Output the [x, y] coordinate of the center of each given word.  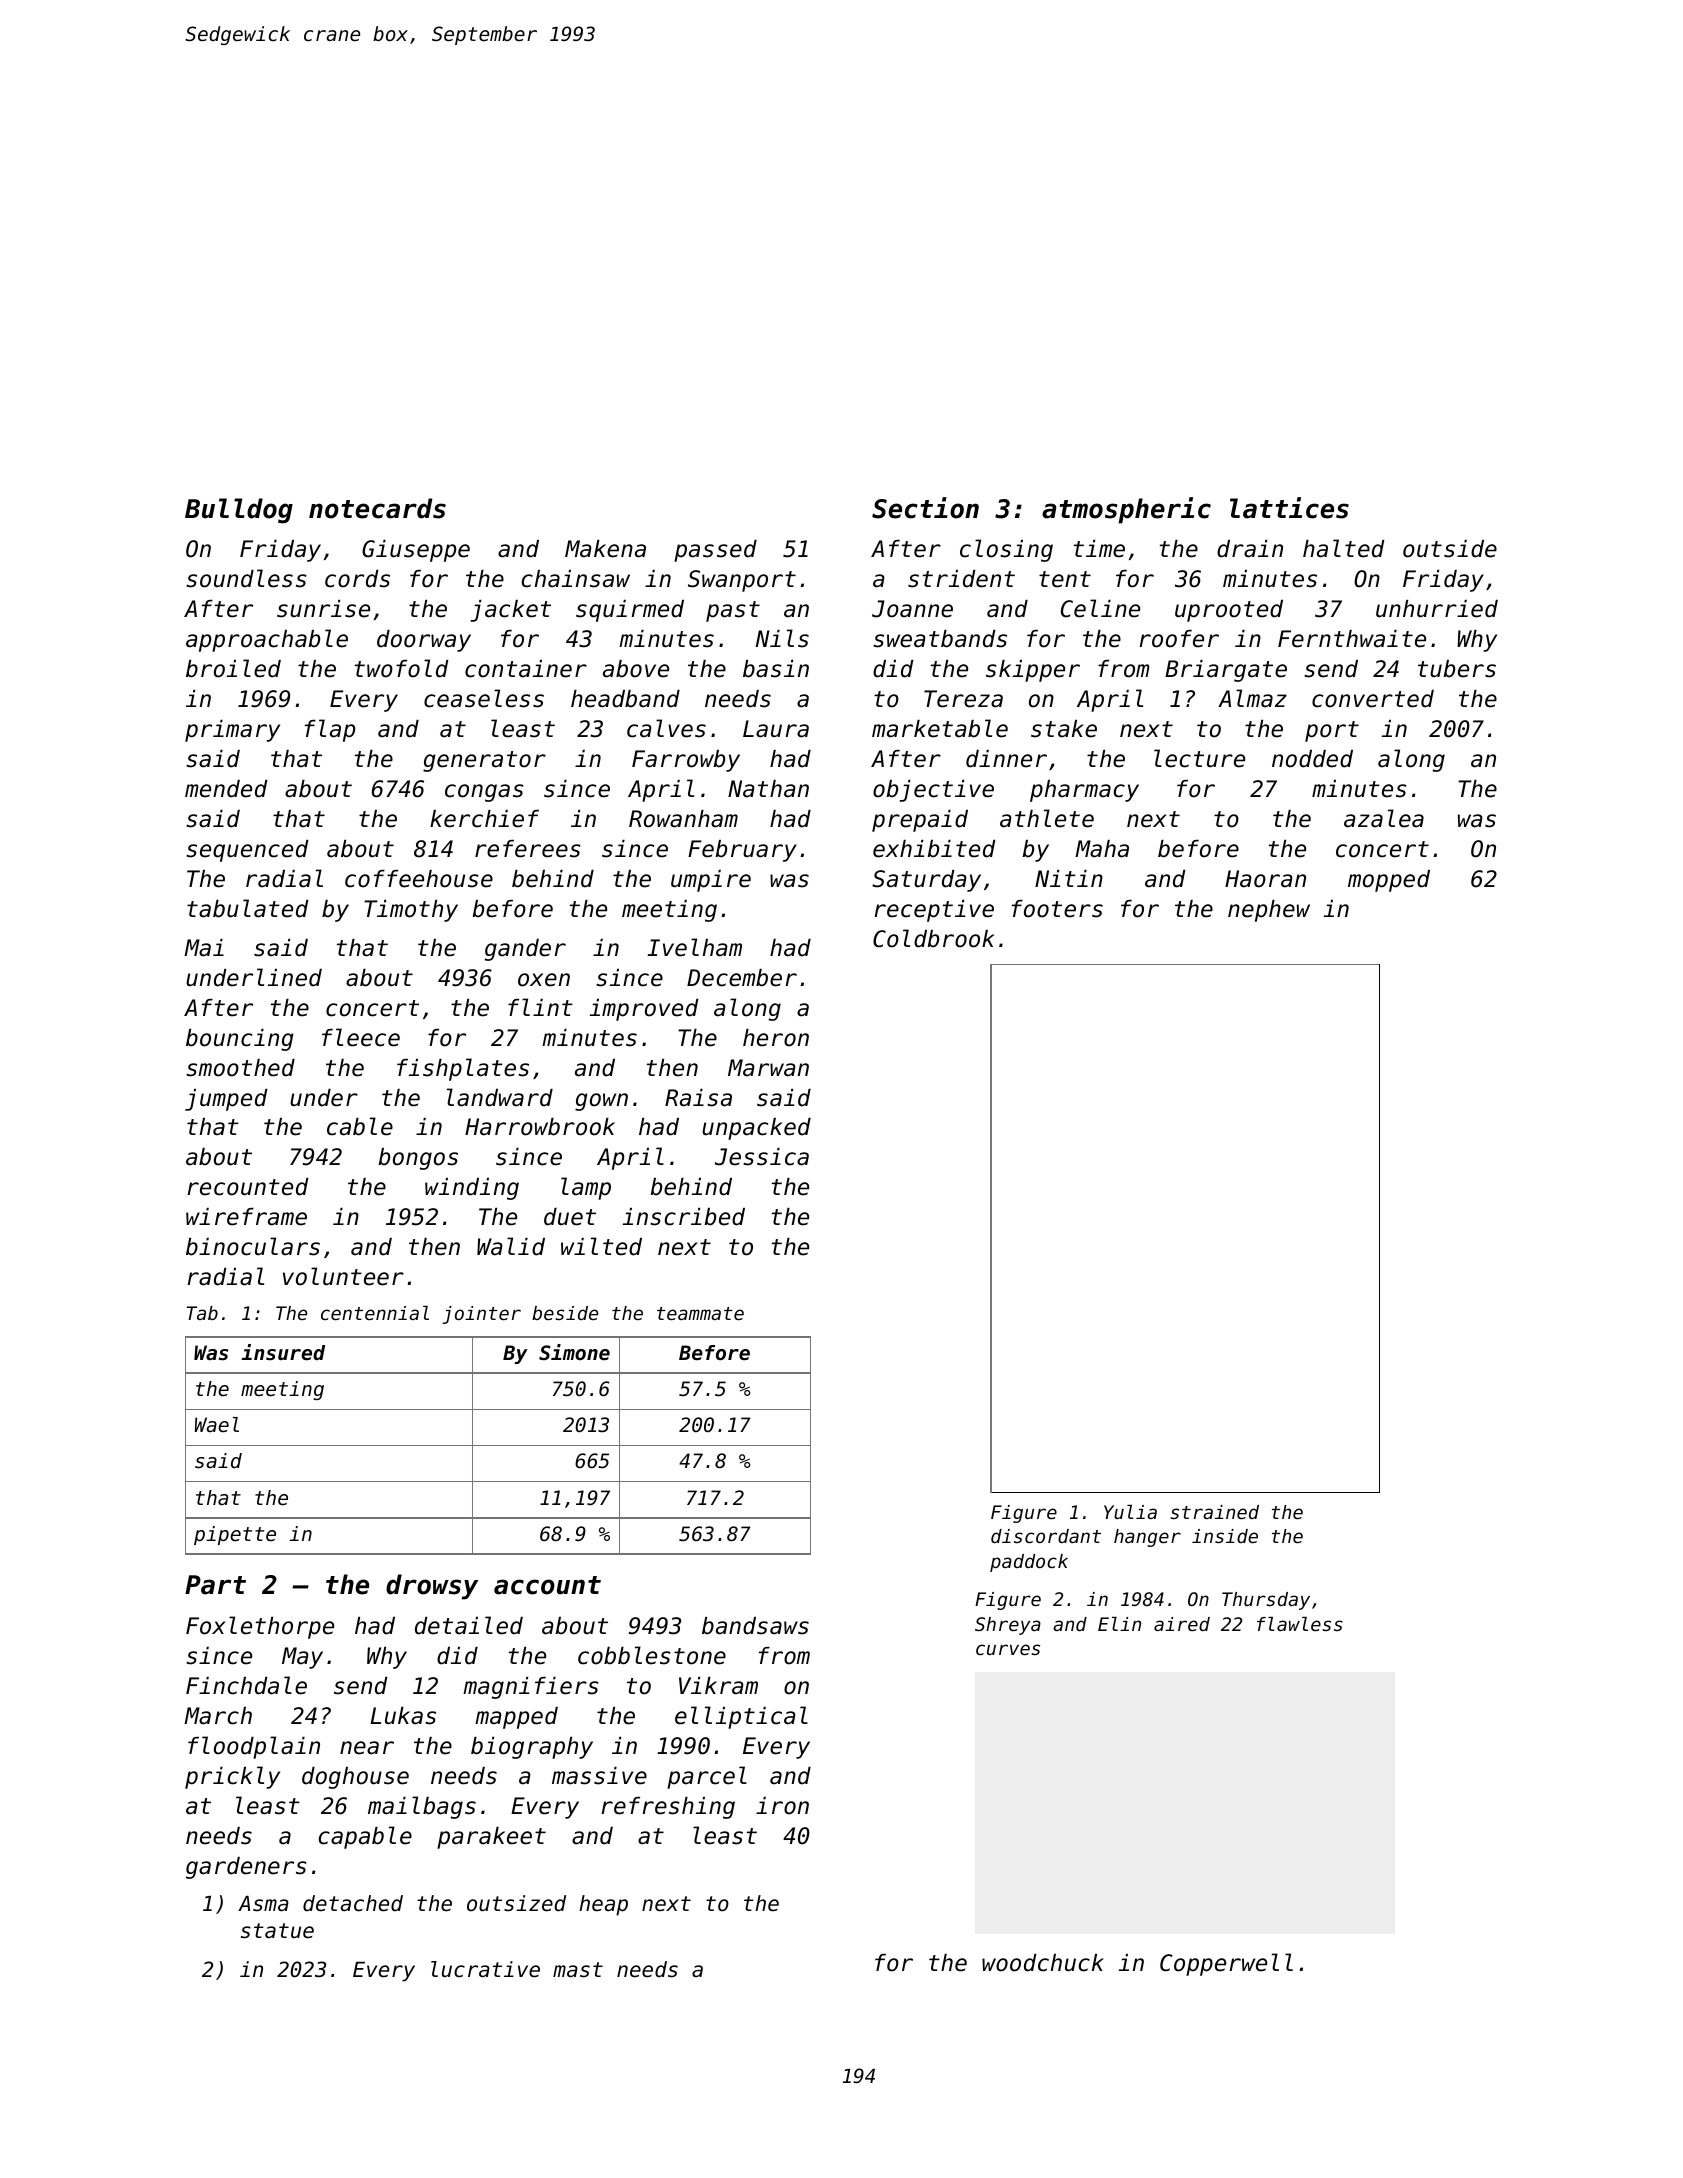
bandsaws [755, 1626]
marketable [940, 728]
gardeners [246, 1868]
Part [215, 1585]
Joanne [912, 609]
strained [1214, 1512]
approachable [267, 640]
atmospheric [1126, 510]
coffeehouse [419, 879]
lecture [1199, 758]
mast [578, 1970]
